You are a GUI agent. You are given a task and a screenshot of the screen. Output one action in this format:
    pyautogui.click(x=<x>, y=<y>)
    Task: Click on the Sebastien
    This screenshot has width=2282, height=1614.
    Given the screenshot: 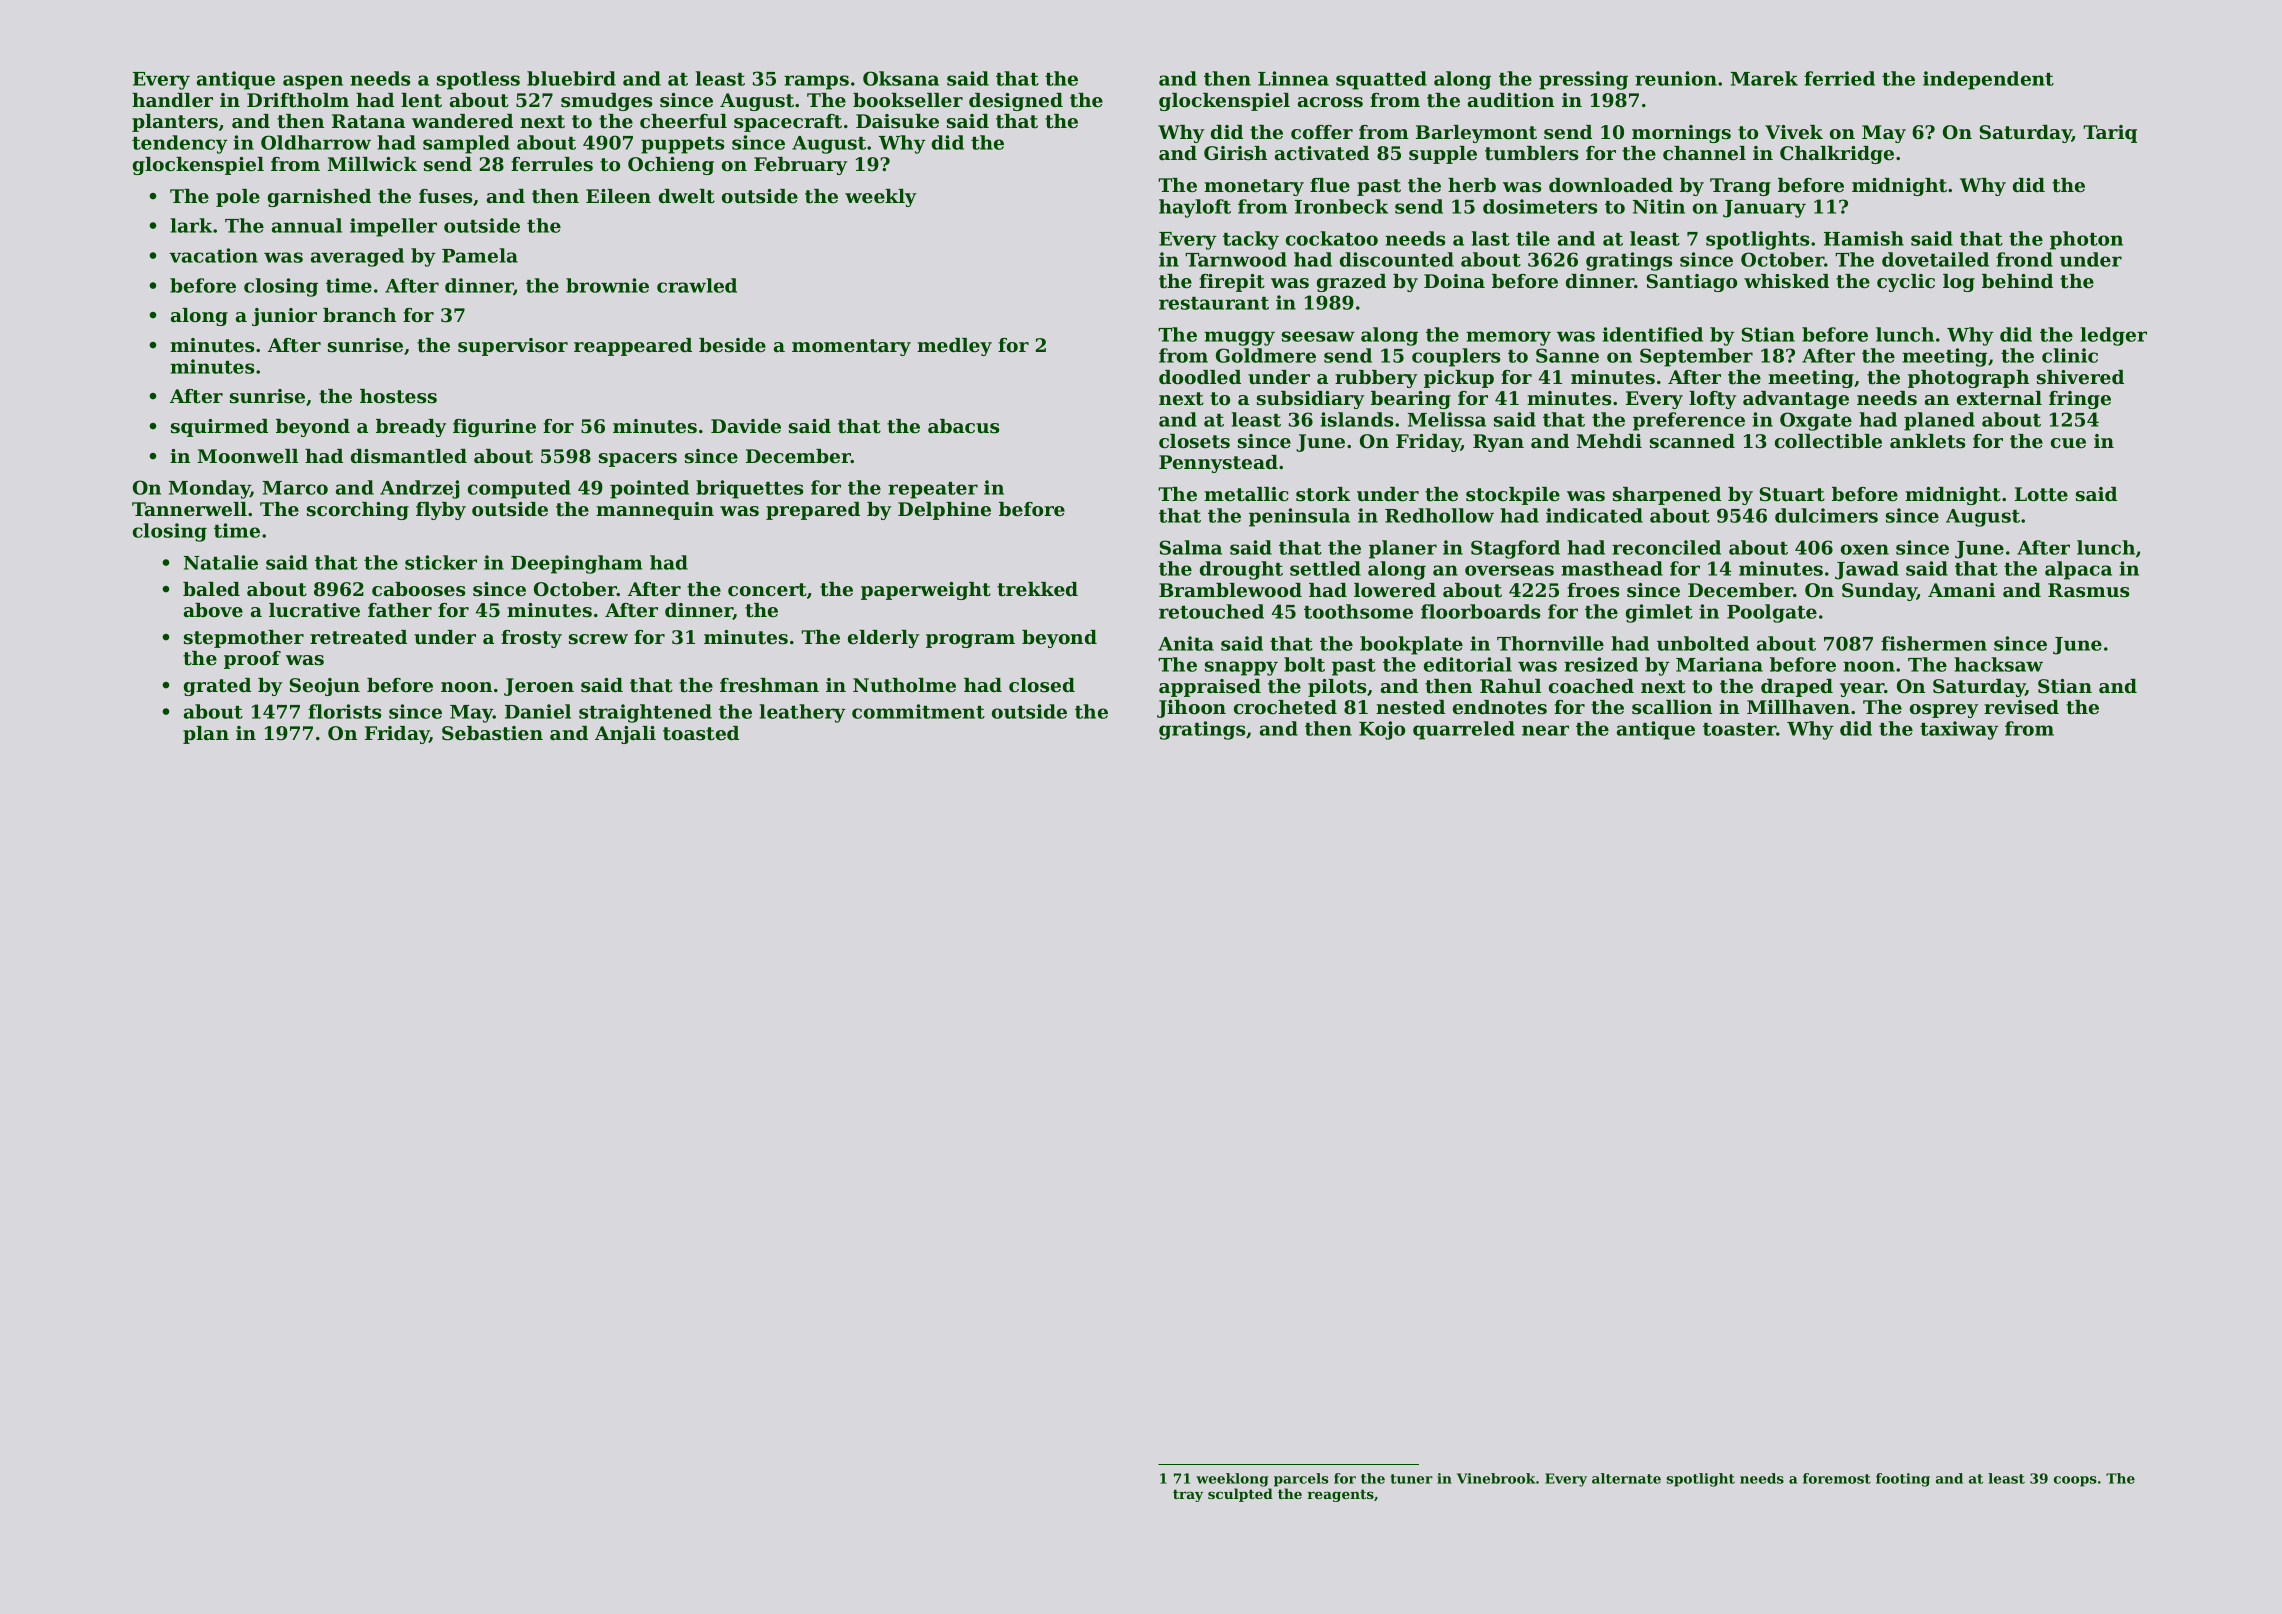 What is the action you would take?
    pyautogui.click(x=492, y=733)
